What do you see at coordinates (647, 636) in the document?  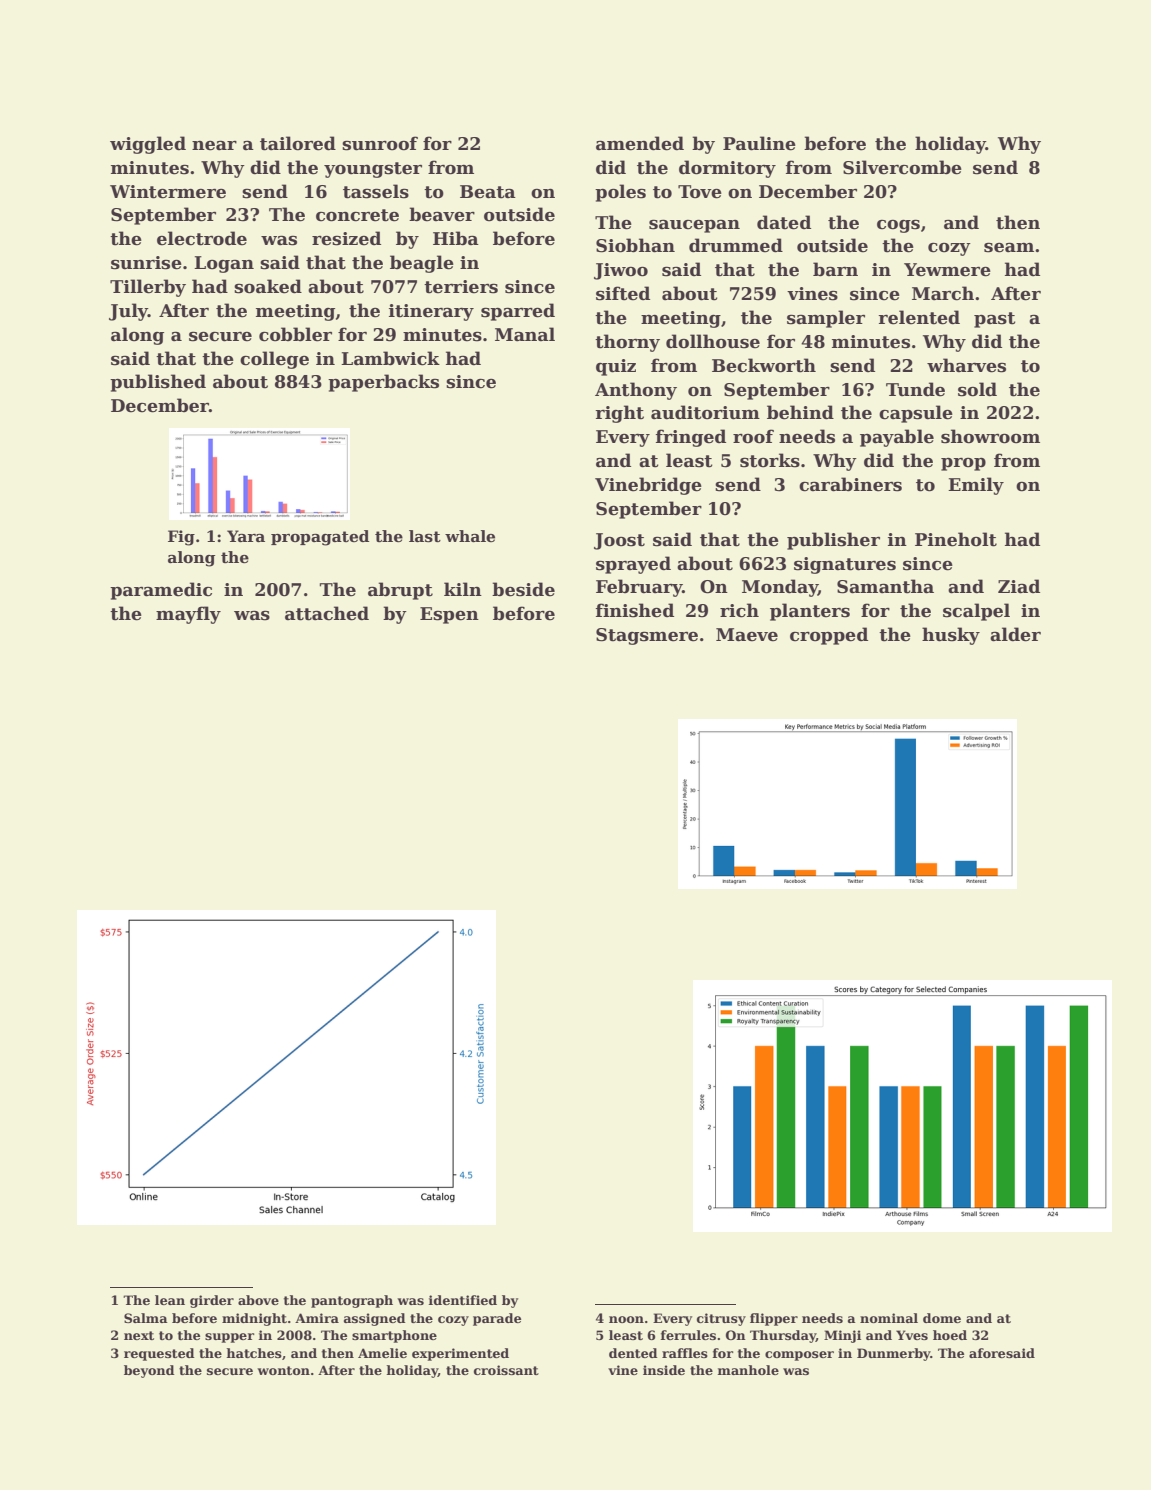 I see `Stagsmere` at bounding box center [647, 636].
